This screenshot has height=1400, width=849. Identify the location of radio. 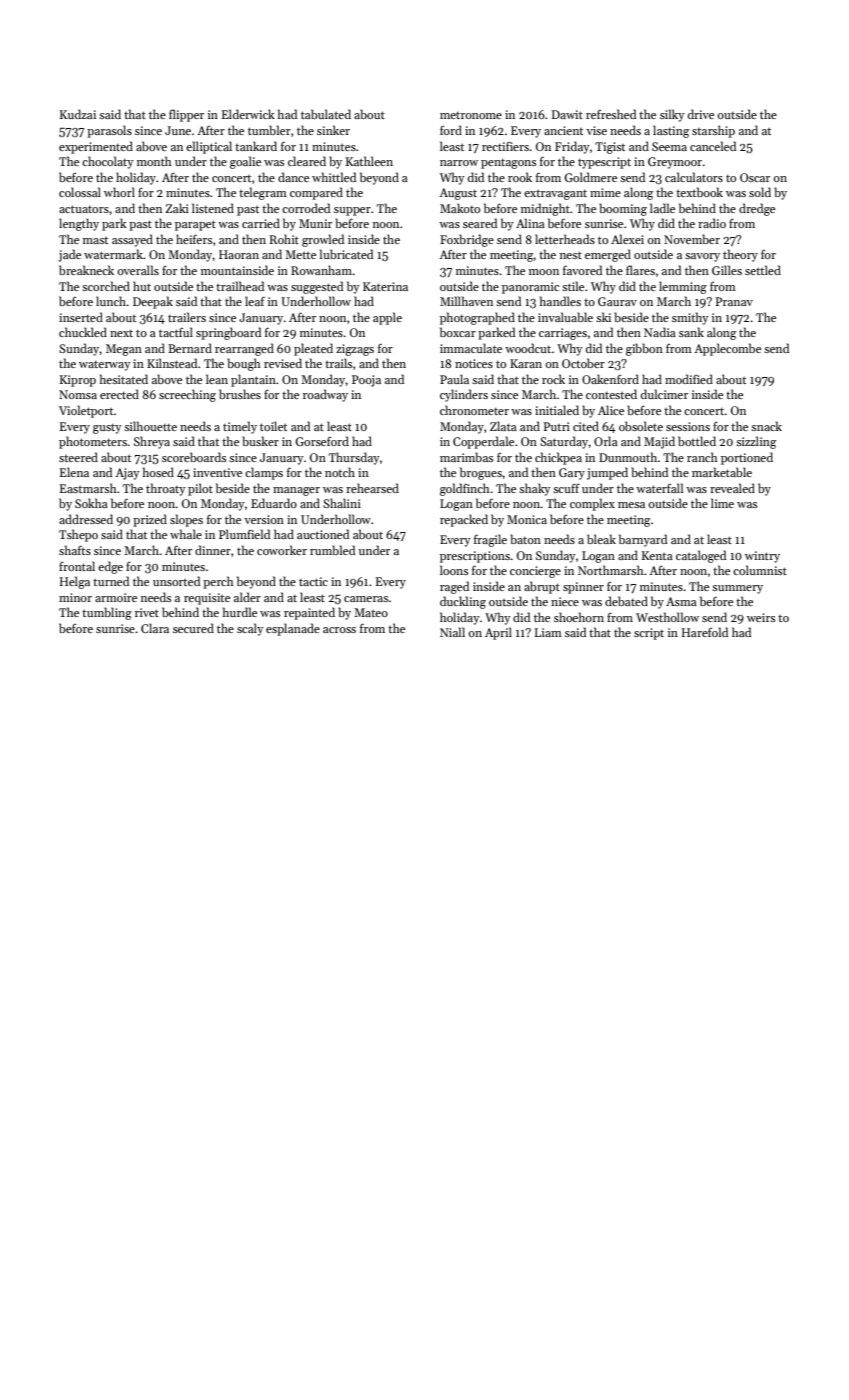
(712, 223).
